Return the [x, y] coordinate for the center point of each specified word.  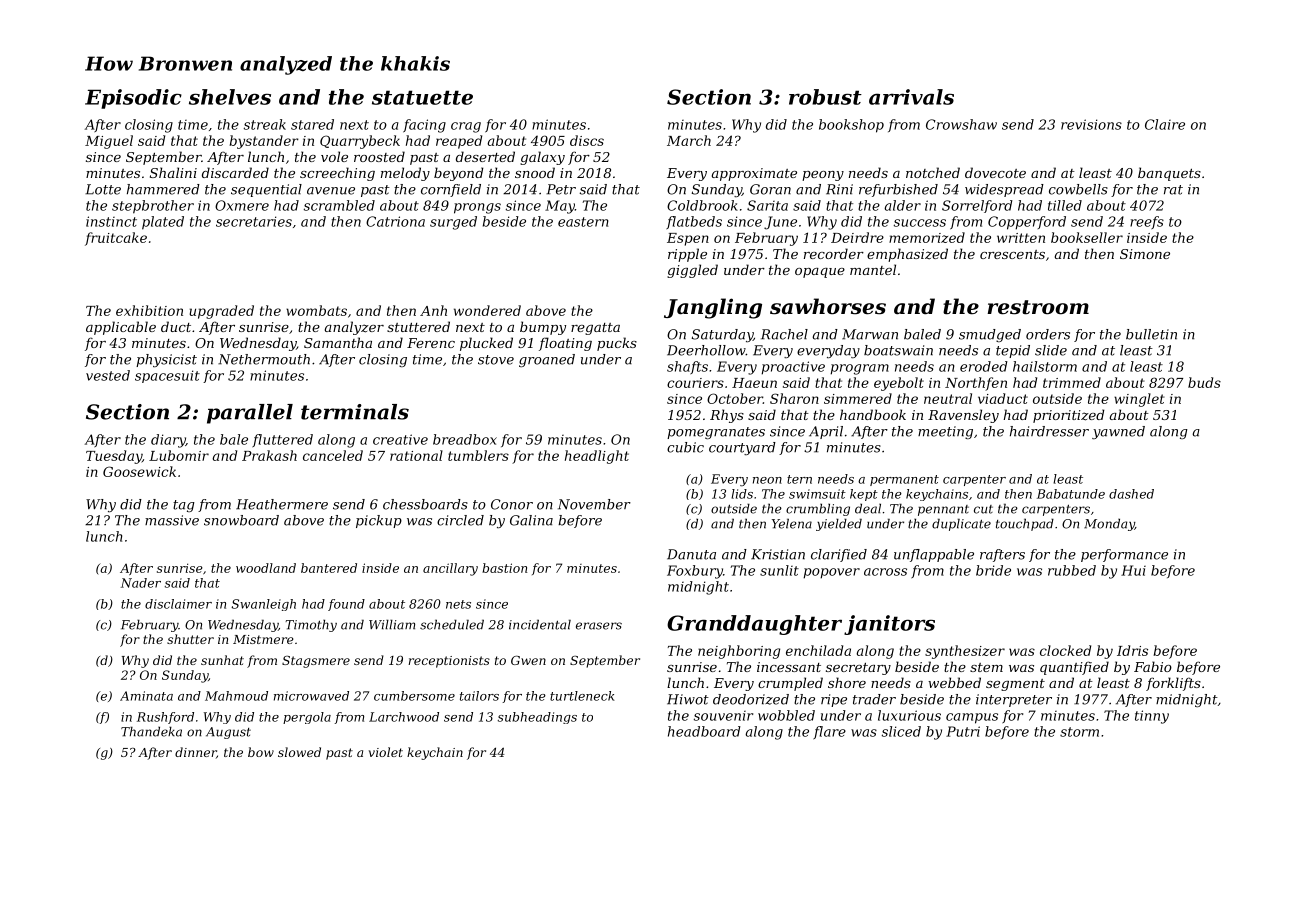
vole [334, 156]
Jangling [713, 308]
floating [565, 344]
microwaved [311, 696]
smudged [990, 335]
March [689, 140]
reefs [1147, 222]
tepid [1013, 351]
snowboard [241, 520]
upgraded [221, 312]
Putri [963, 731]
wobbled [786, 715]
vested [108, 375]
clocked [1065, 650]
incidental [540, 624]
